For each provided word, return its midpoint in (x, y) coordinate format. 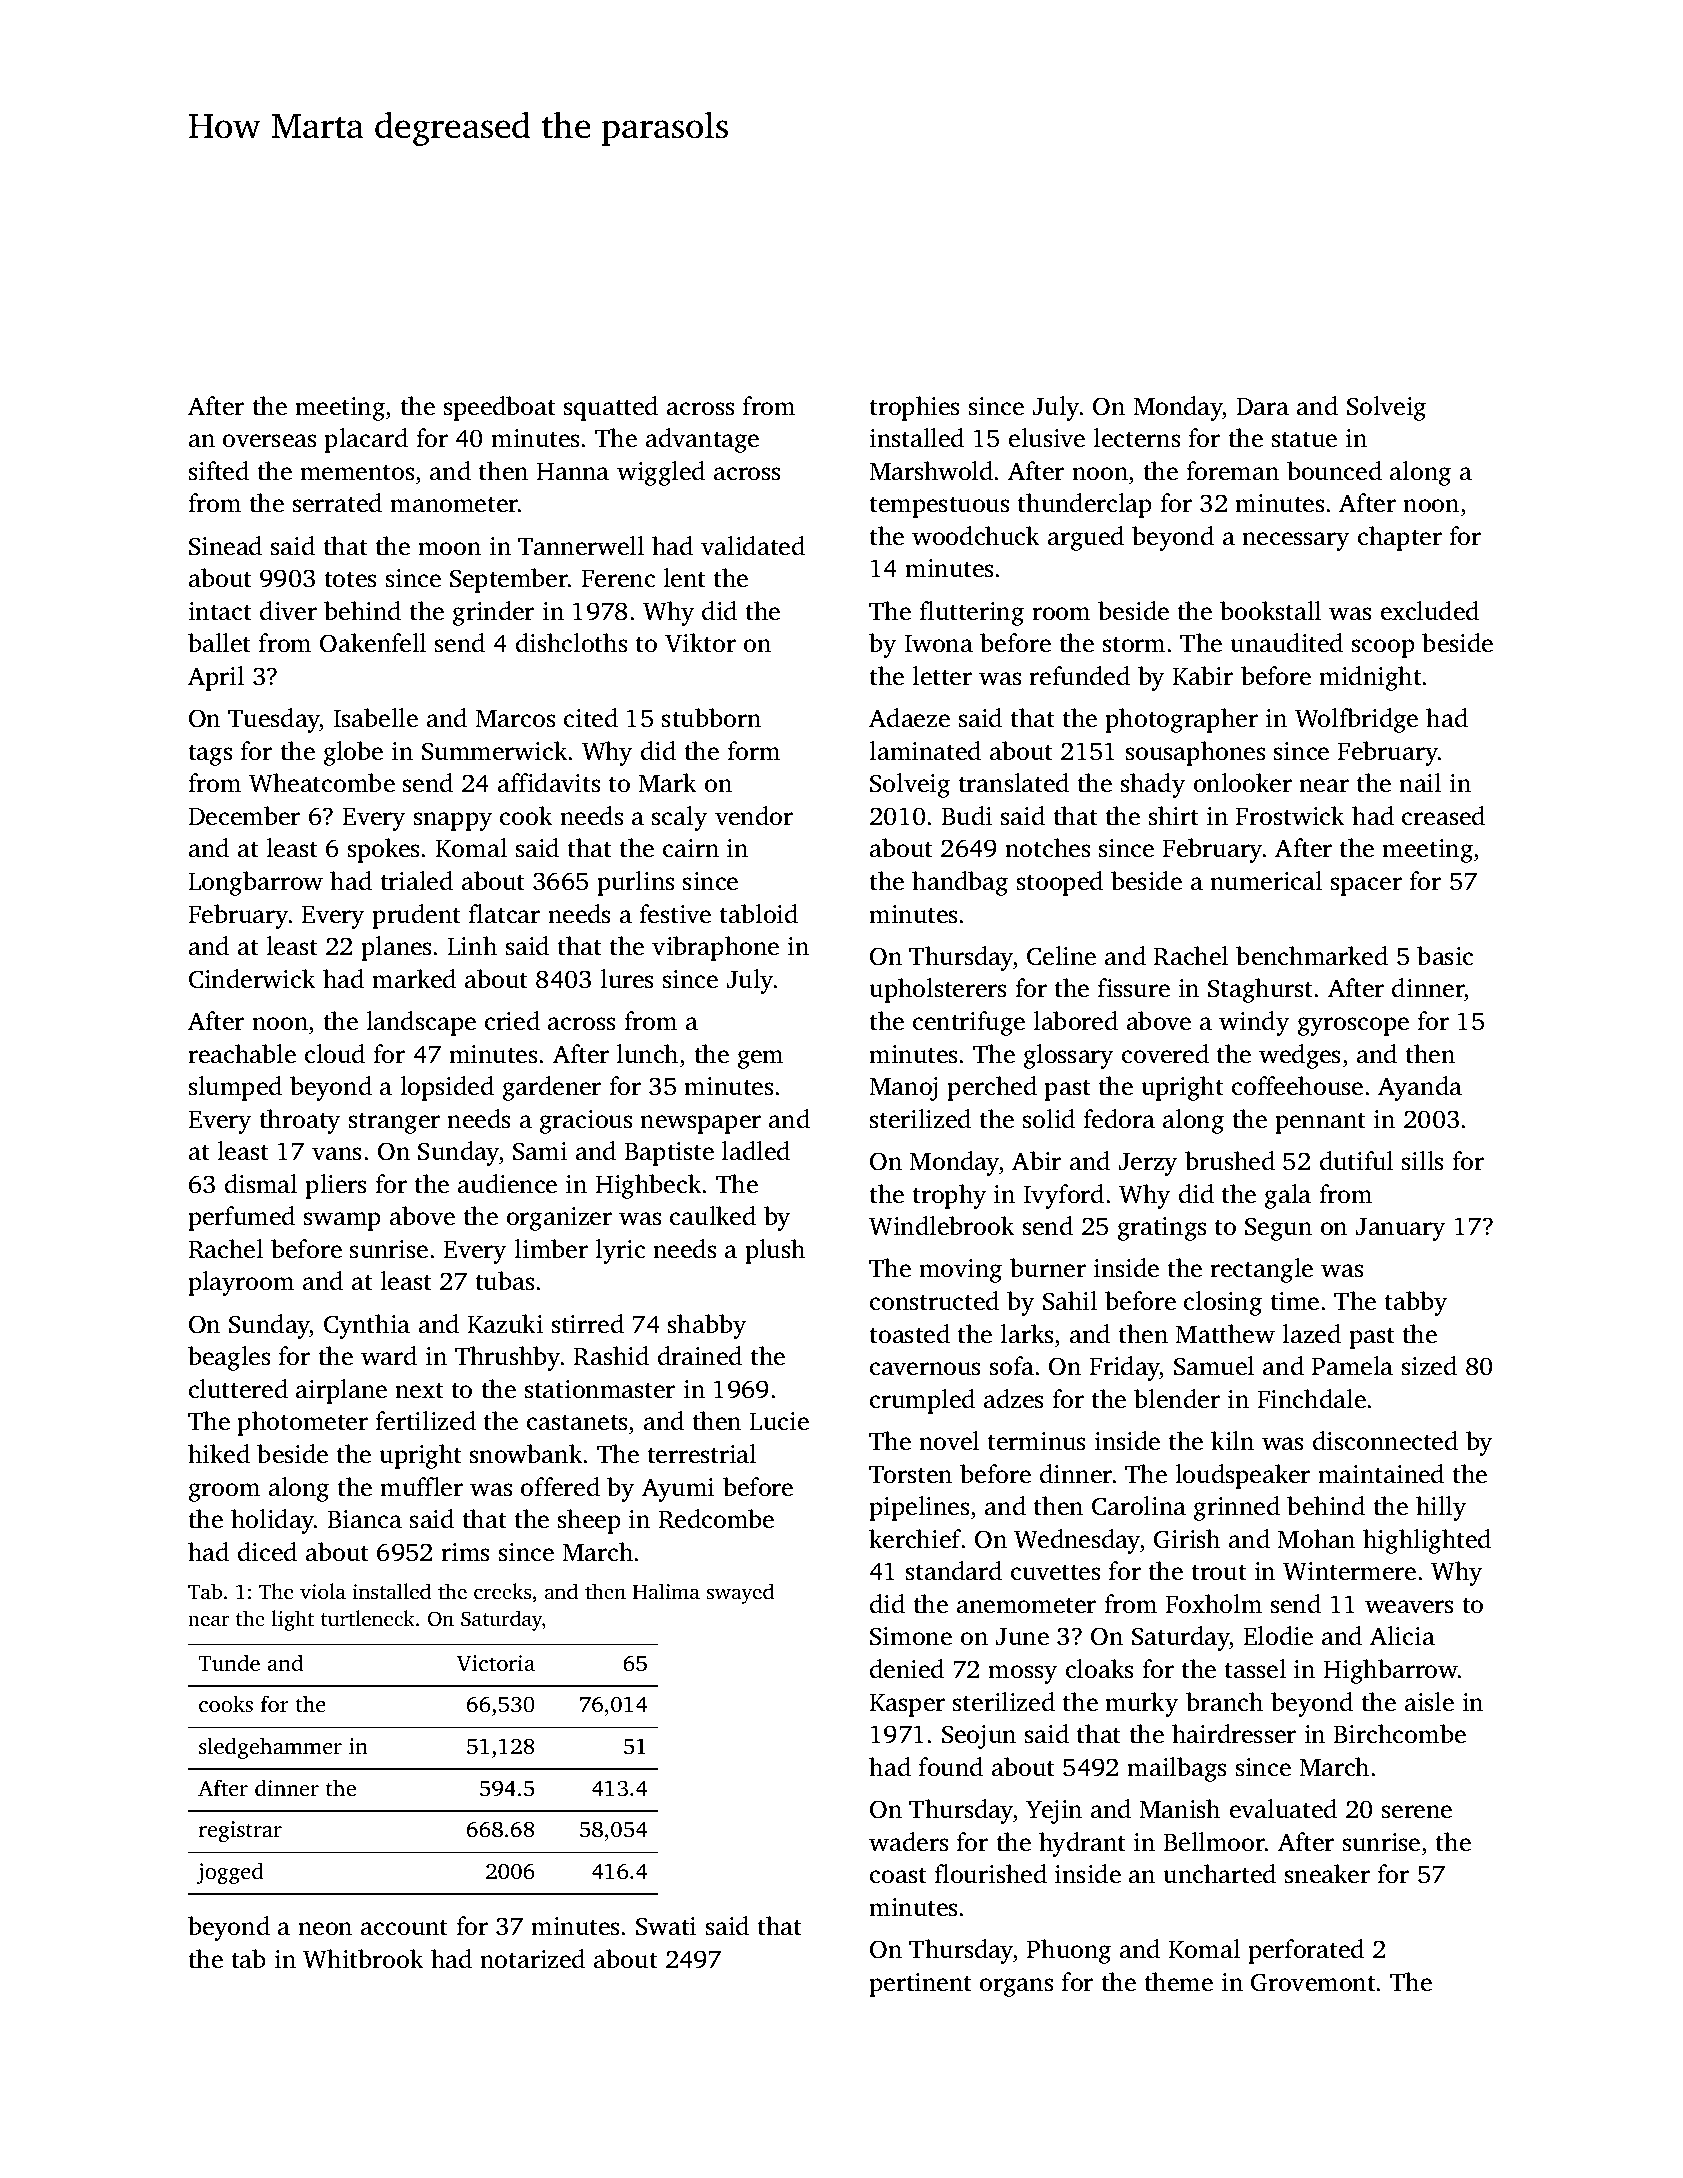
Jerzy (1147, 1164)
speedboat (500, 408)
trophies (914, 408)
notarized (532, 1959)
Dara (1263, 407)
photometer (303, 1423)
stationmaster (600, 1389)
